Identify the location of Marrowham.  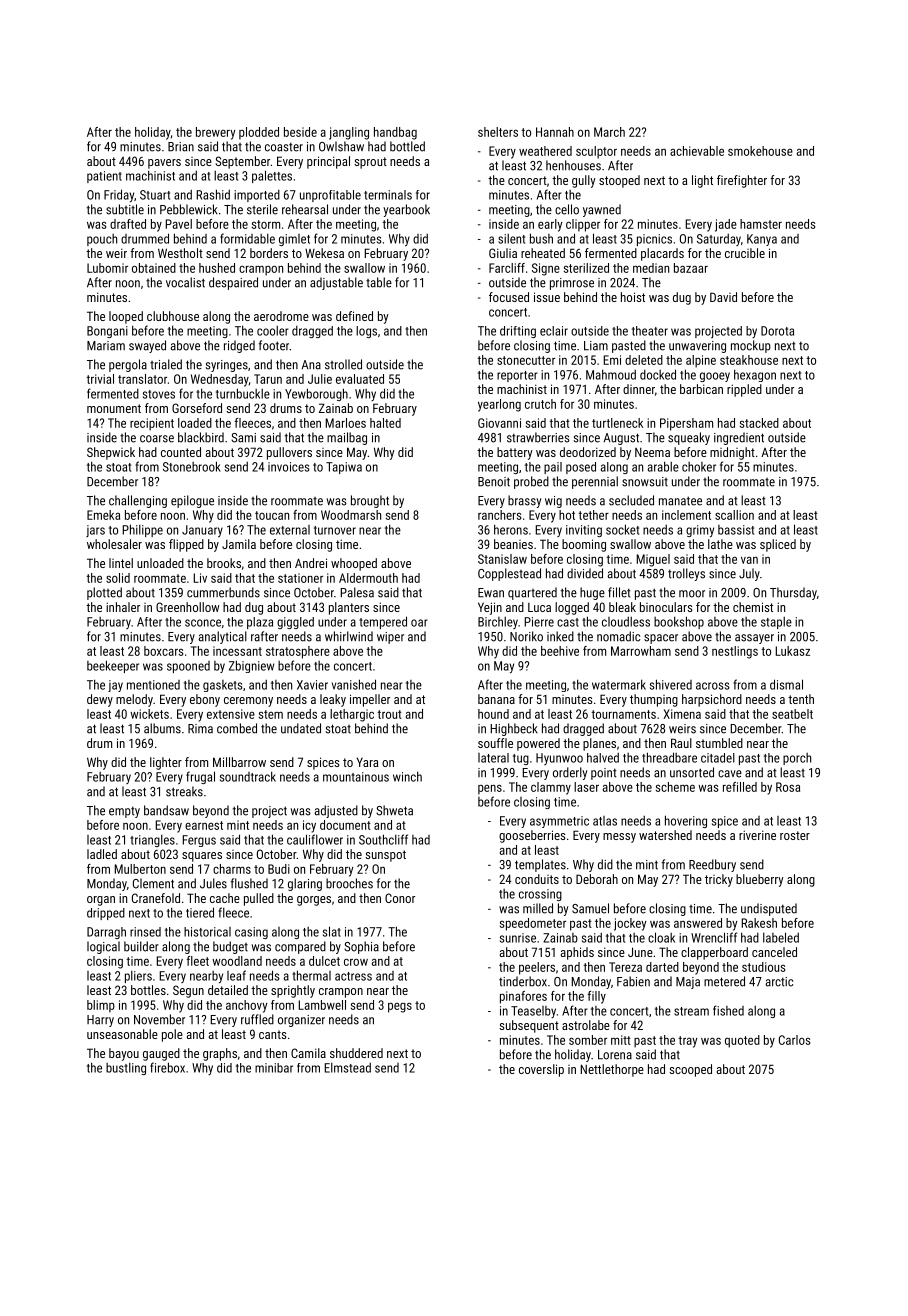
(641, 651).
